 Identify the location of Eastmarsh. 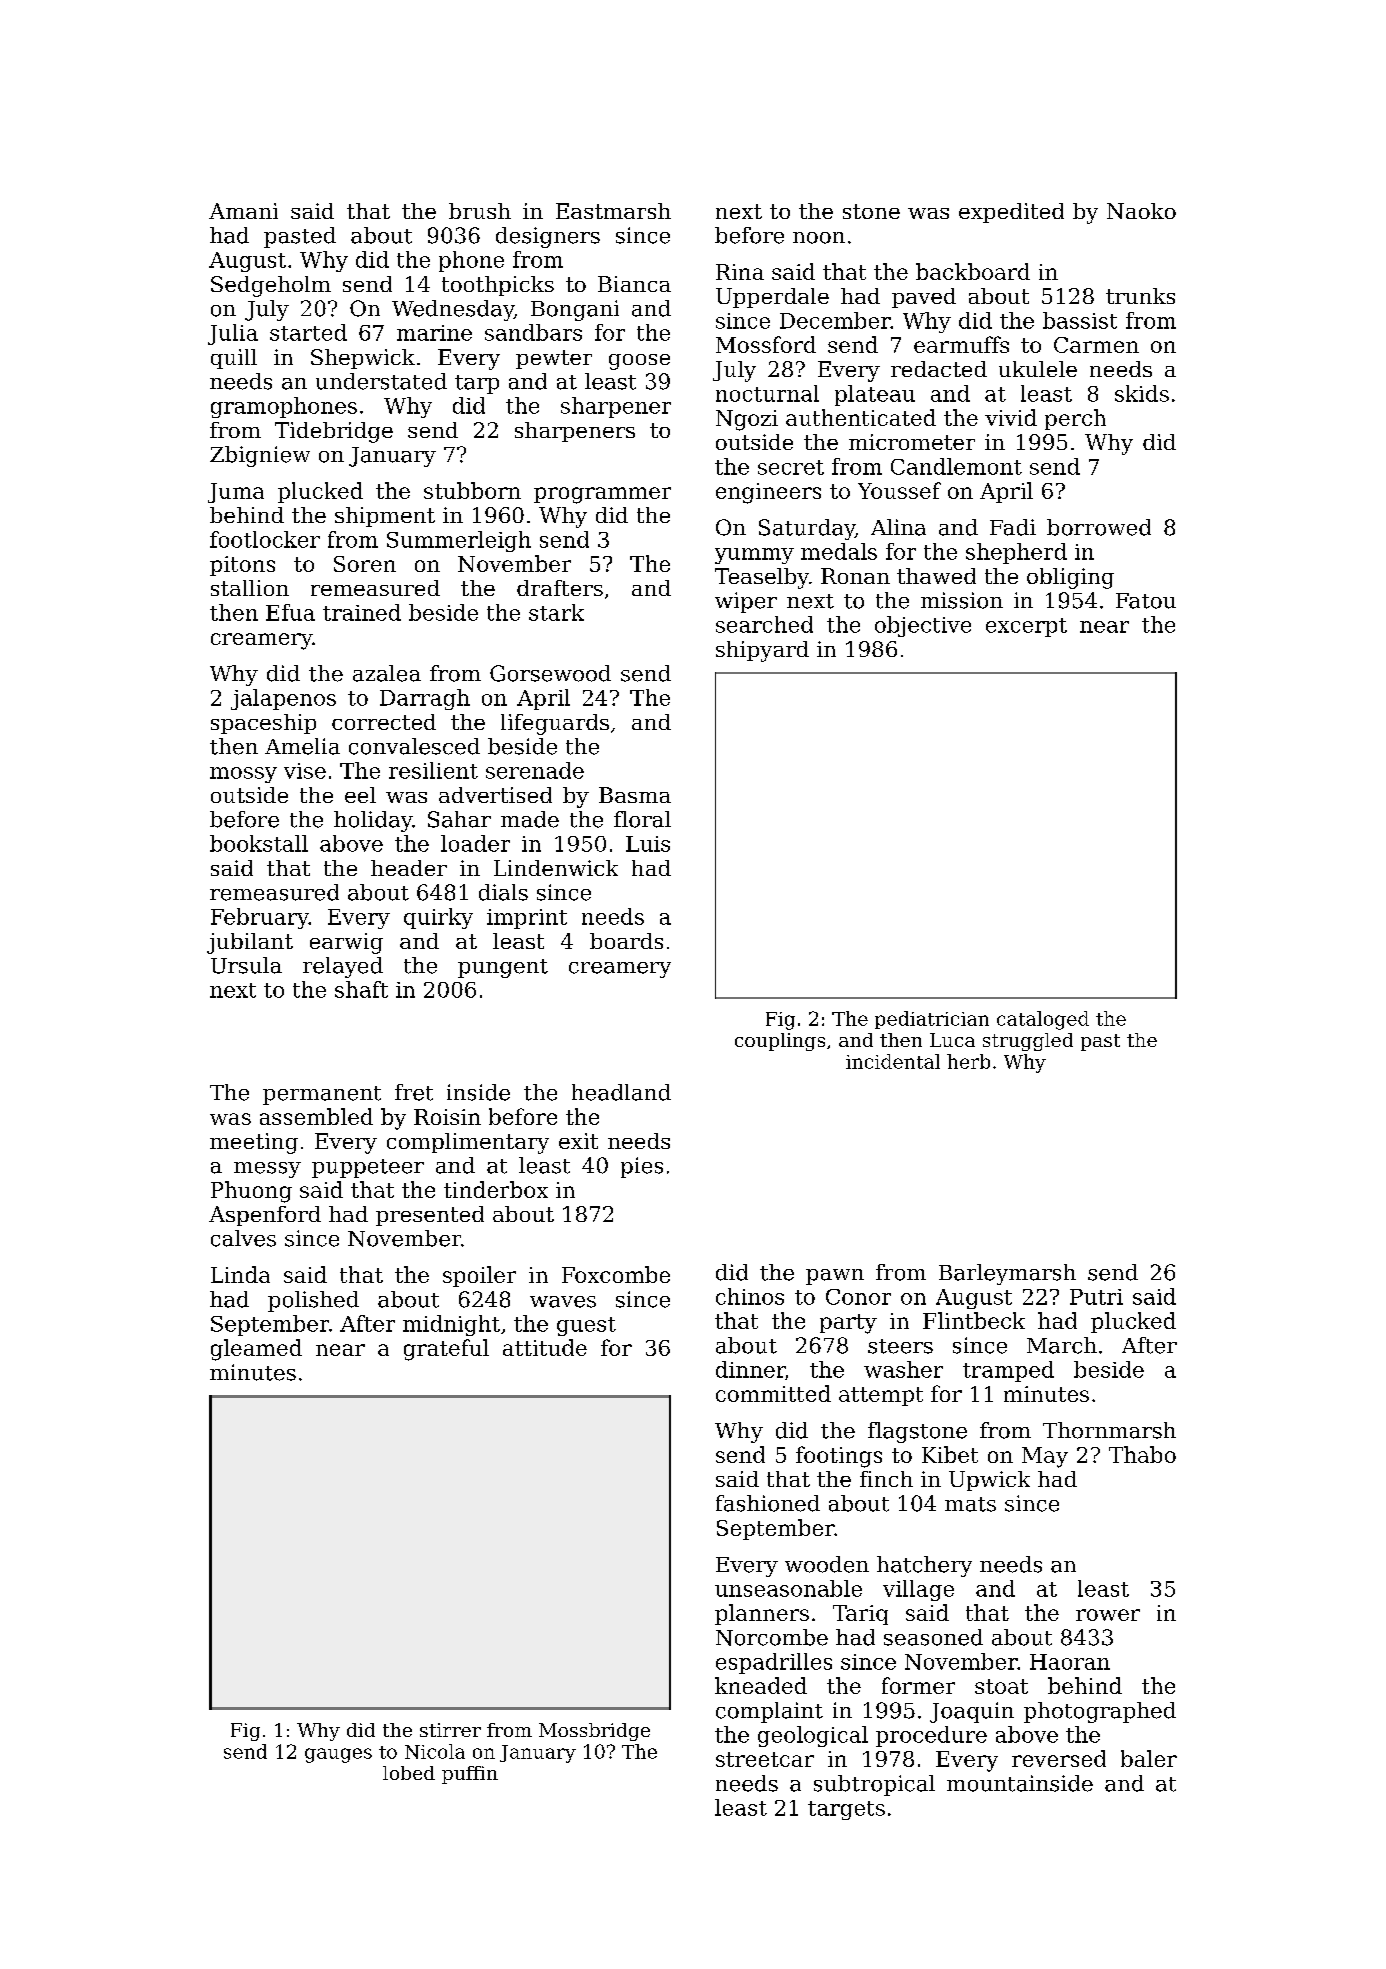
(613, 211).
